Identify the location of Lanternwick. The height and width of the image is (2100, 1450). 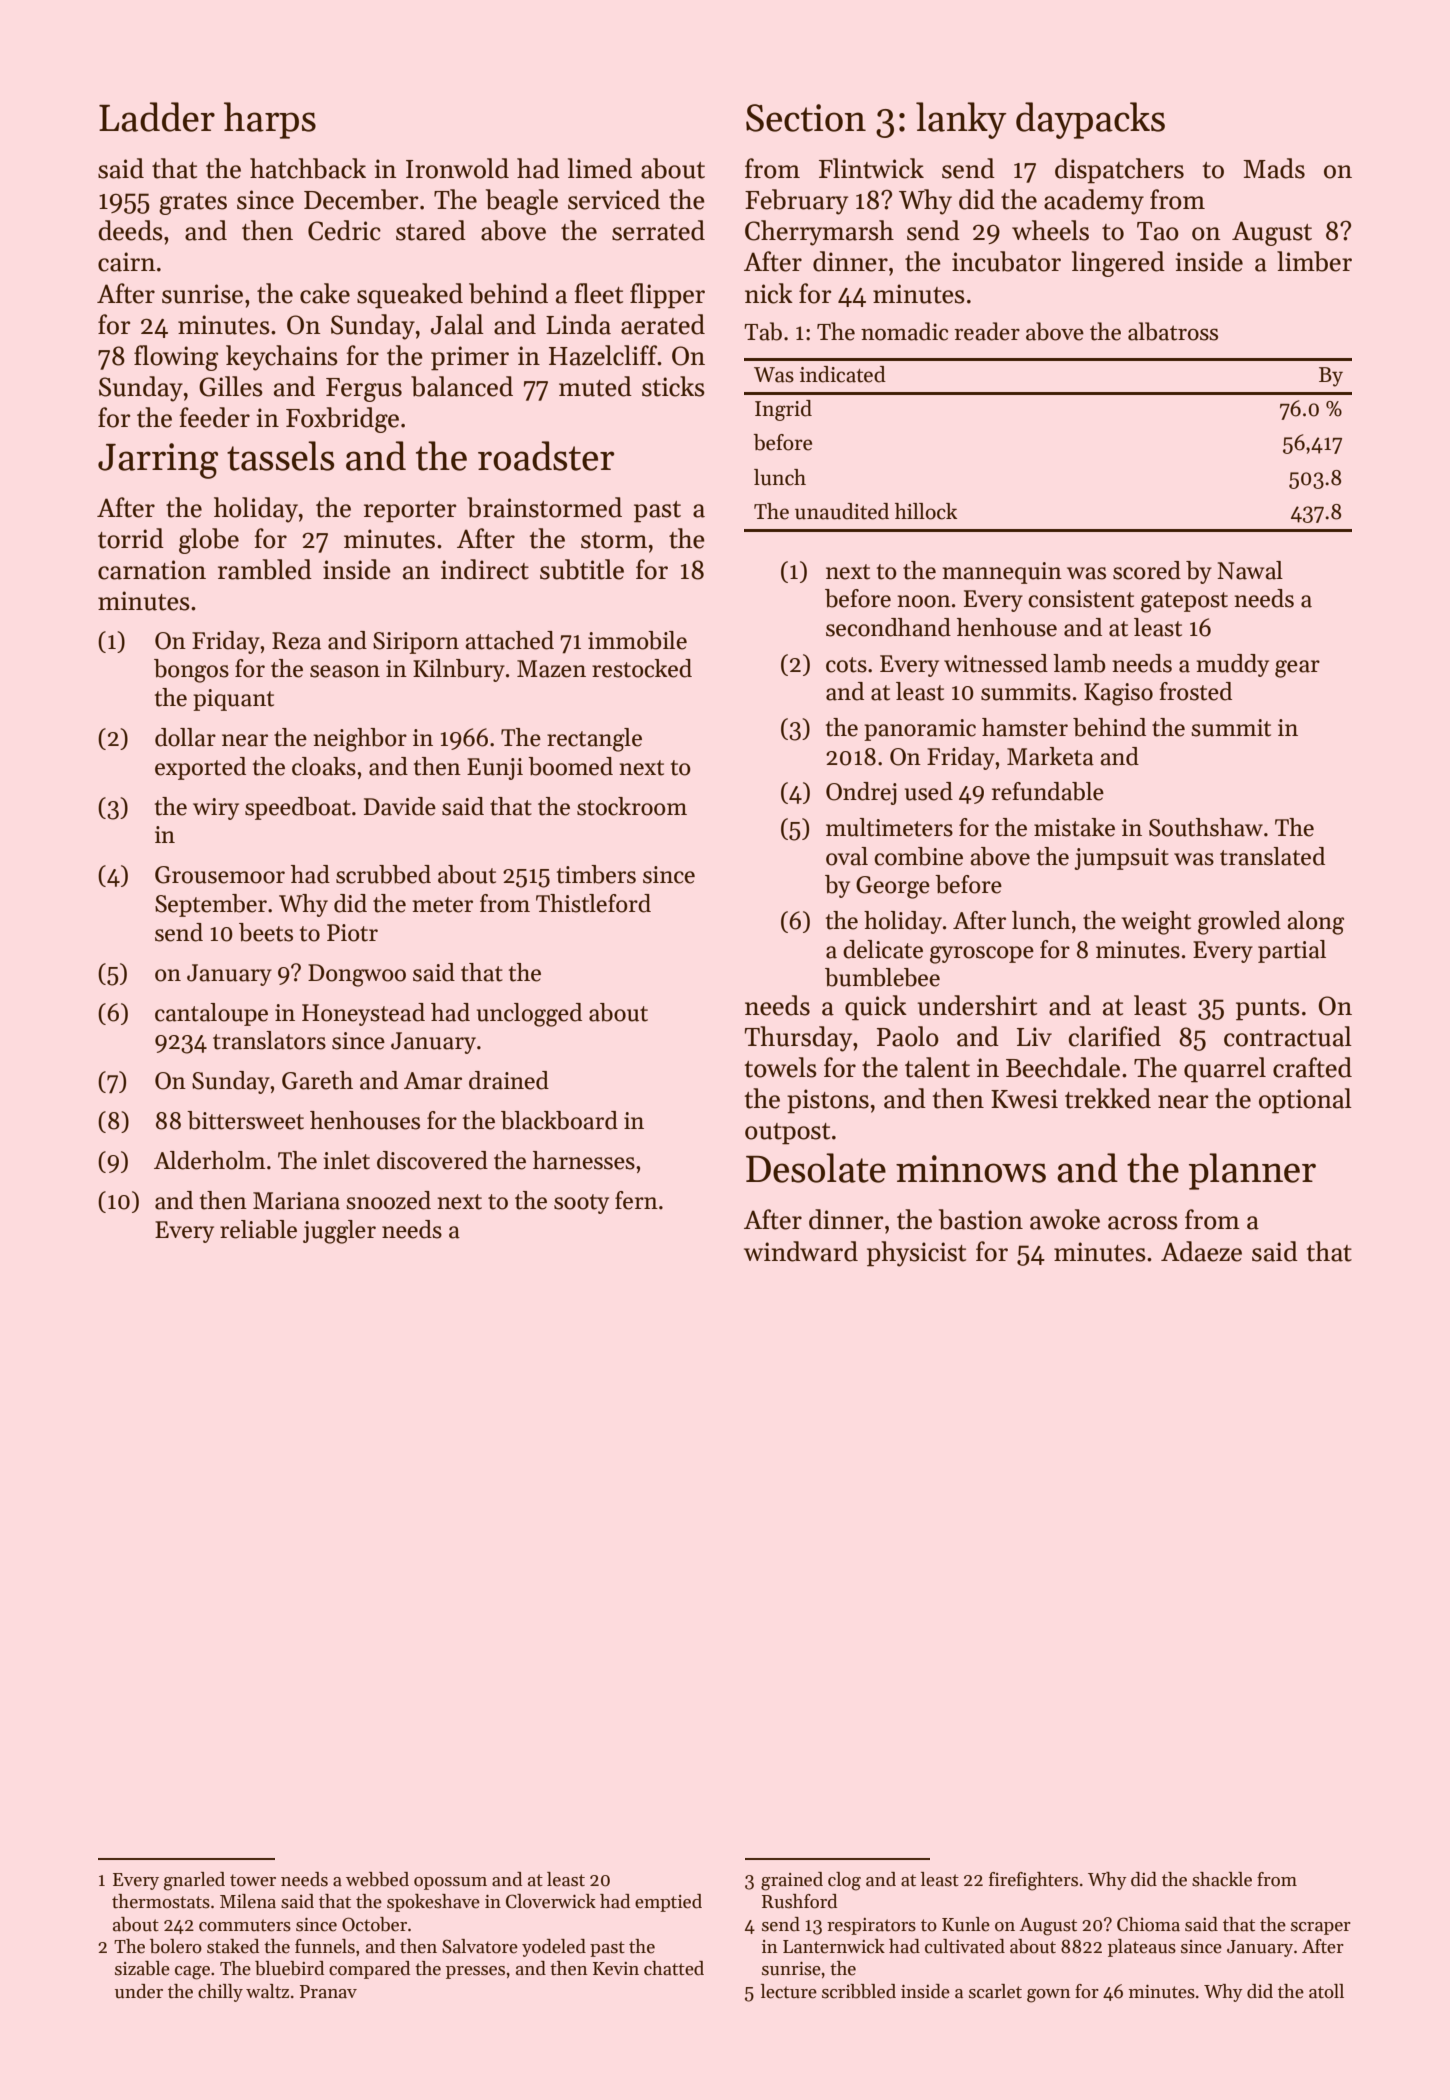
(834, 1946).
